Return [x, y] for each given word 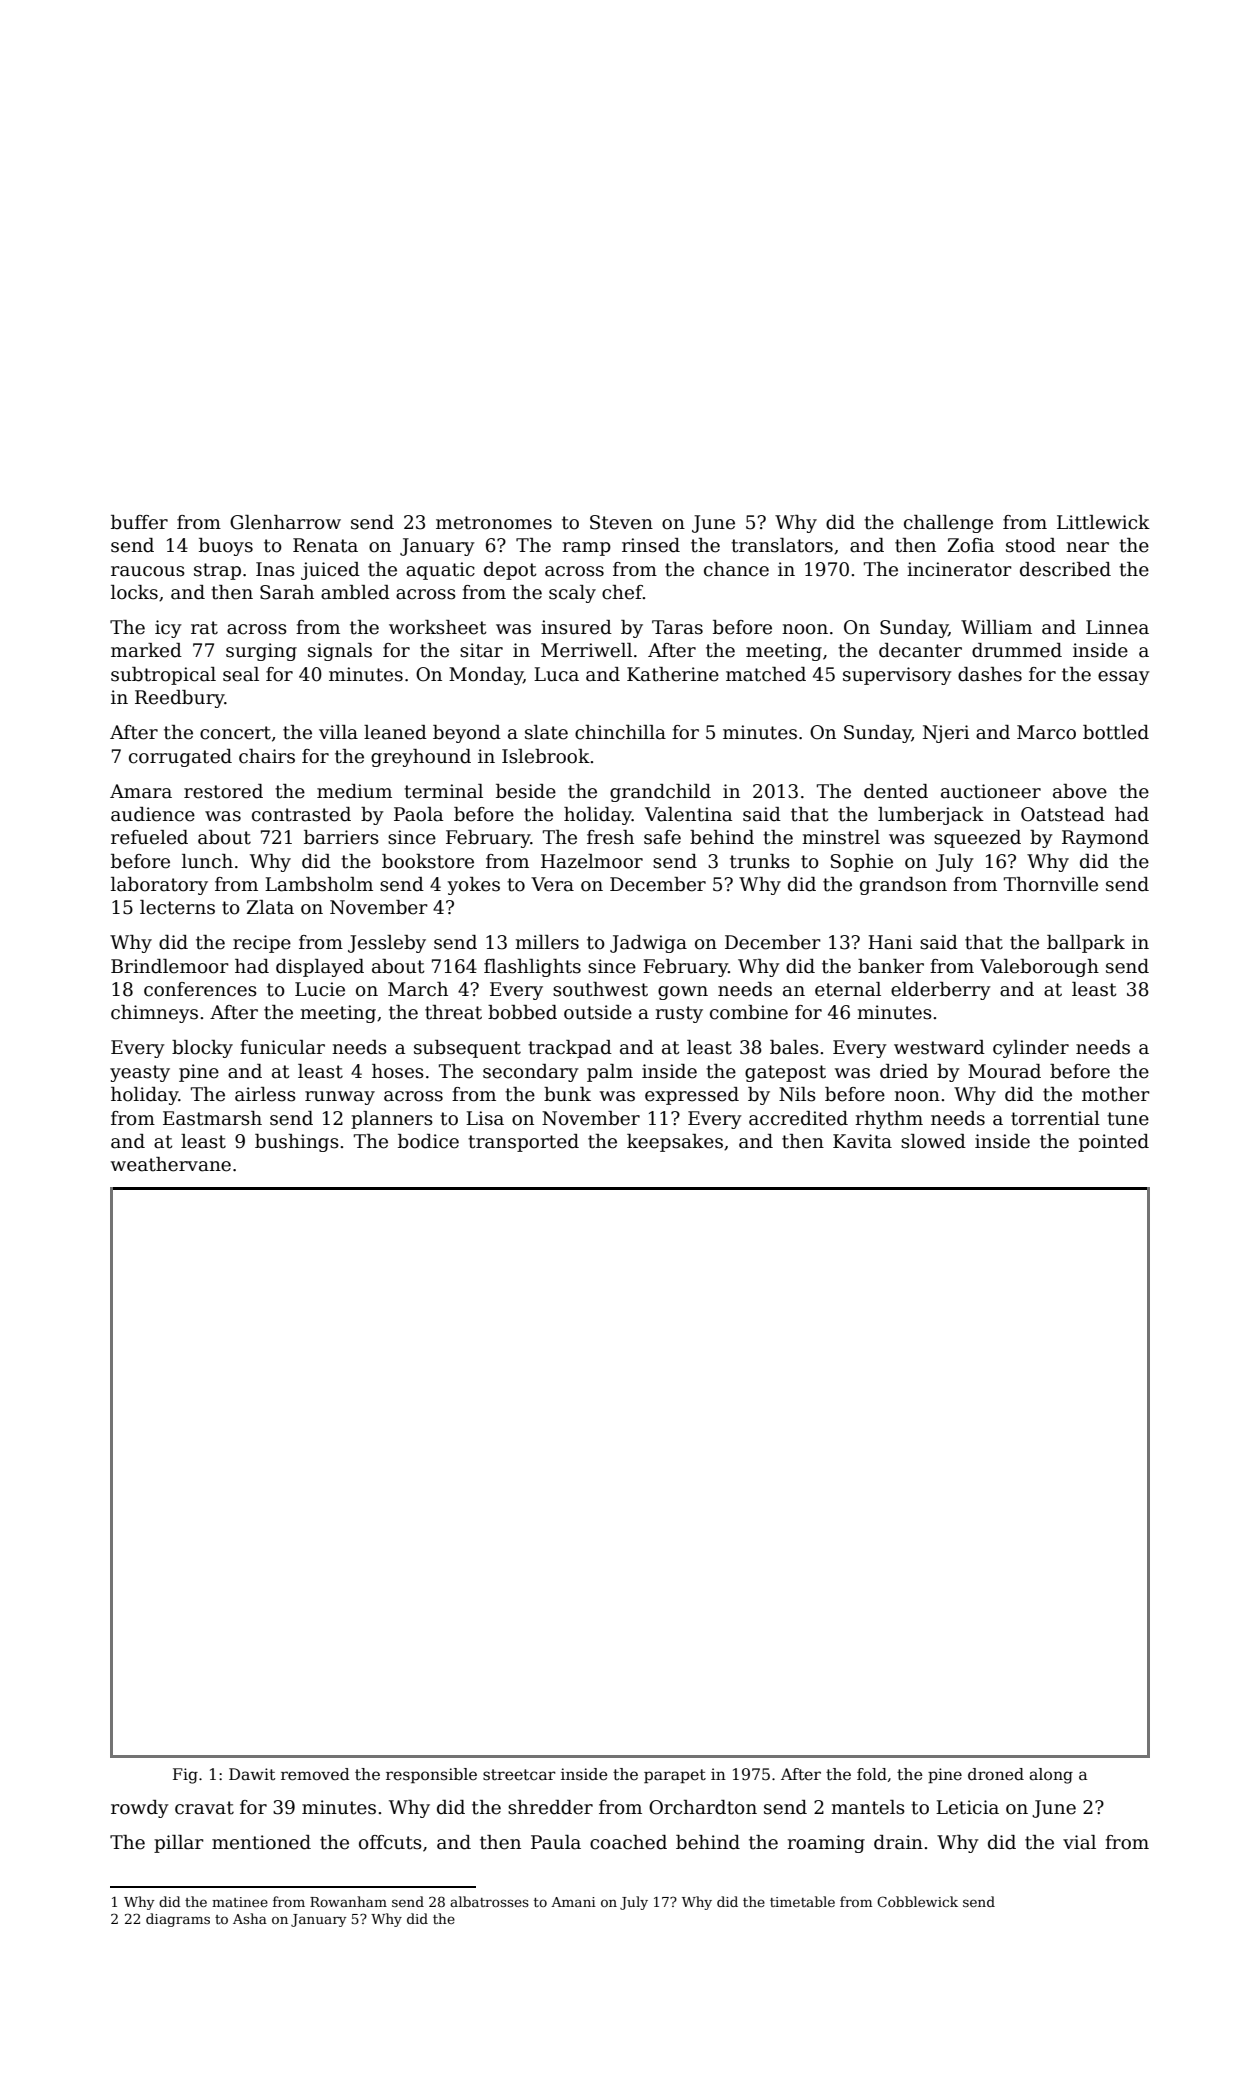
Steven [621, 522]
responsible [431, 1775]
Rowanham [348, 1901]
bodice [428, 1141]
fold [872, 1774]
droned [996, 1774]
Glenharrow [285, 522]
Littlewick [1103, 522]
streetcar [519, 1775]
